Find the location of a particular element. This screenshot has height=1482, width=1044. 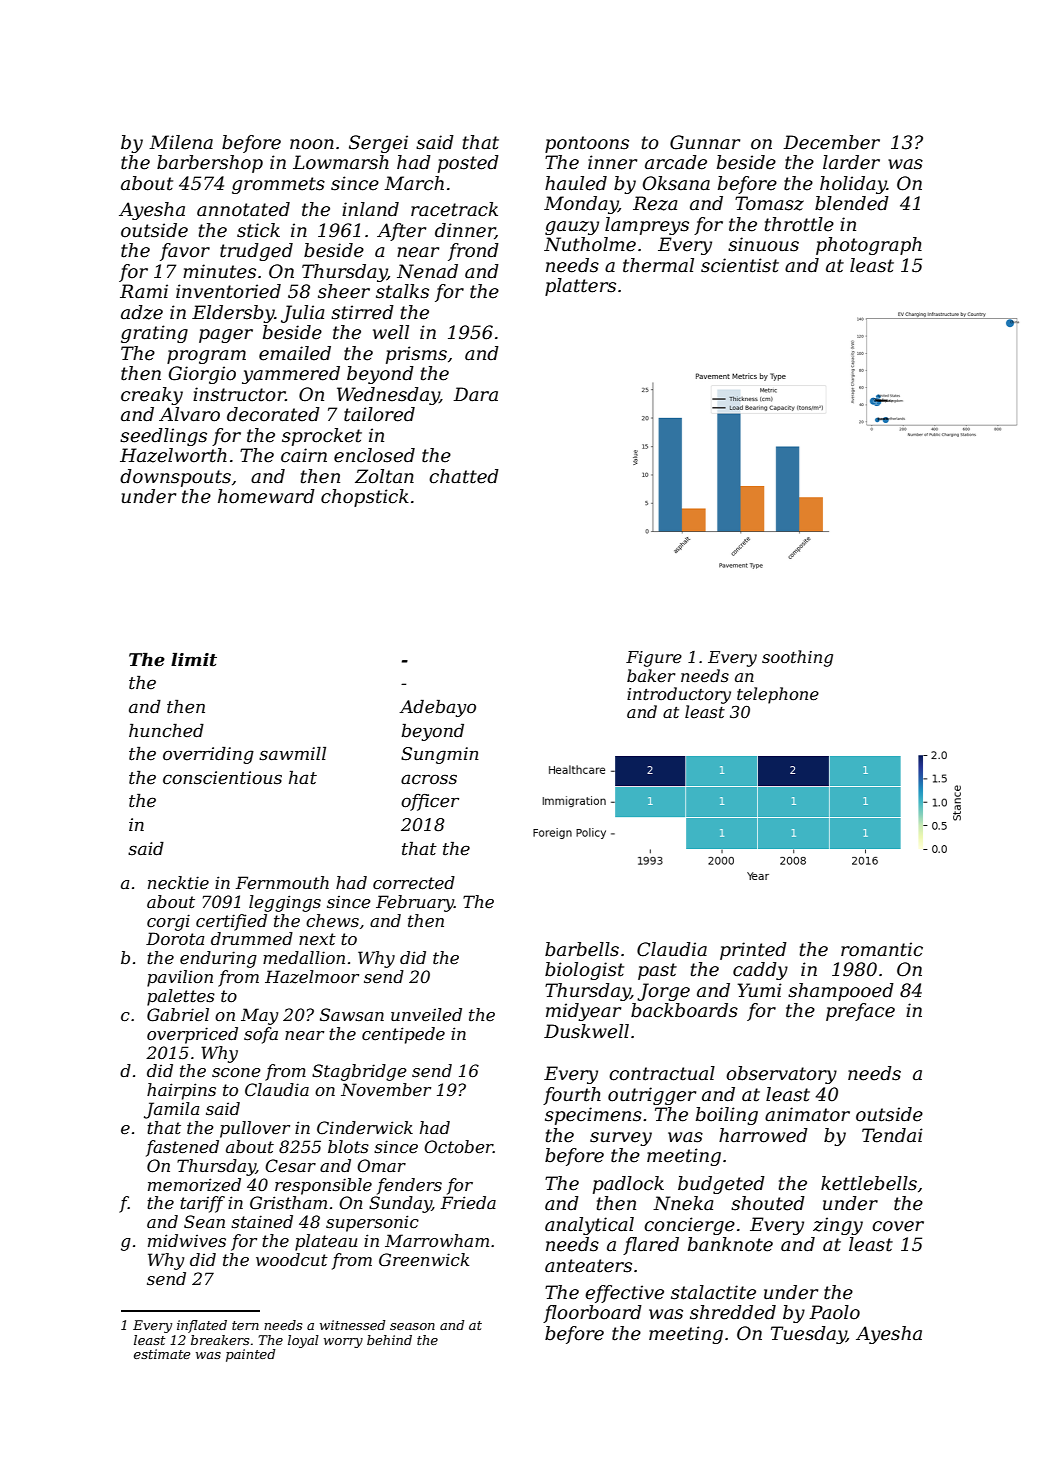

pontoons is located at coordinates (587, 144).
